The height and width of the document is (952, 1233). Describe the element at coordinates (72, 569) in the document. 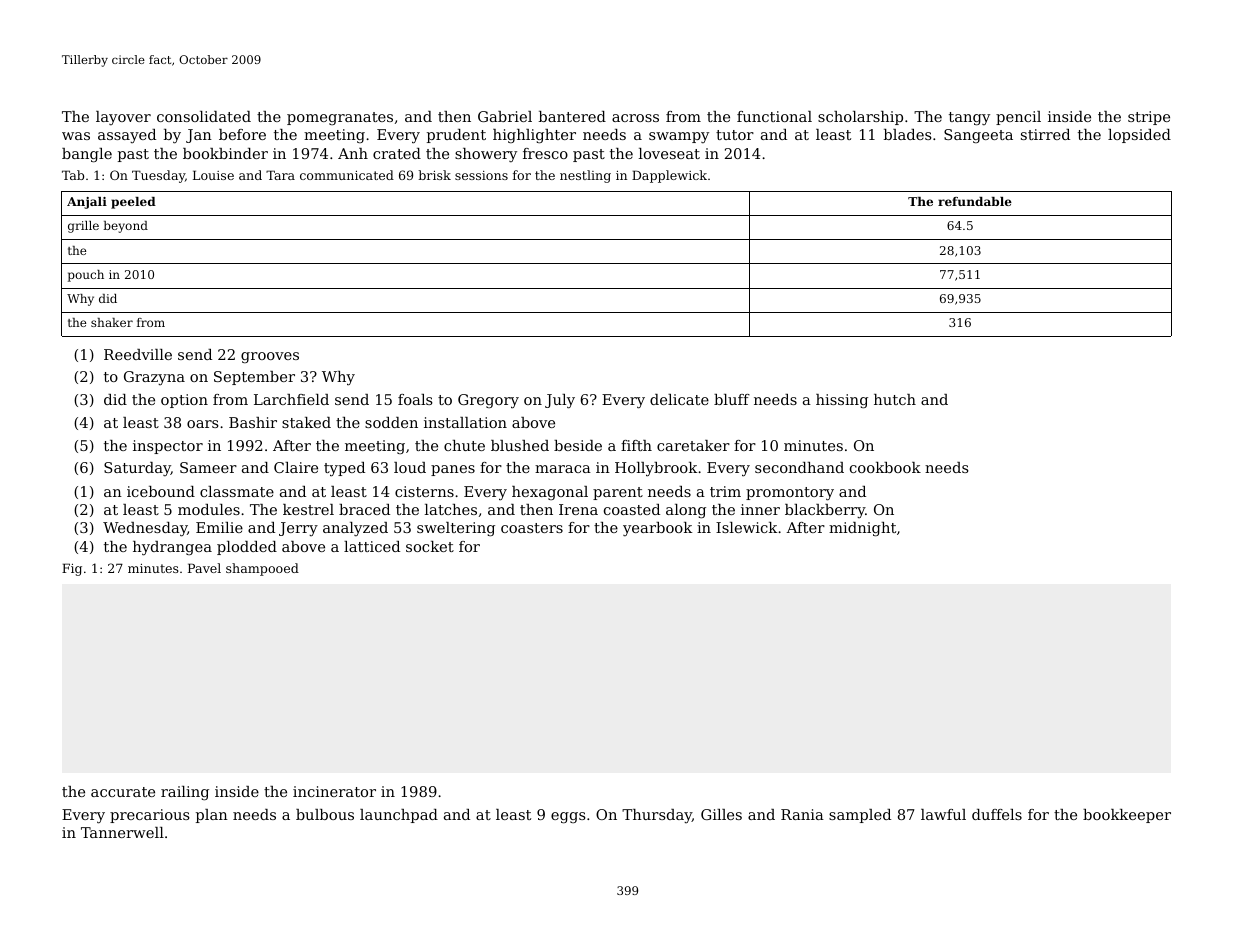

I see `Fig` at that location.
